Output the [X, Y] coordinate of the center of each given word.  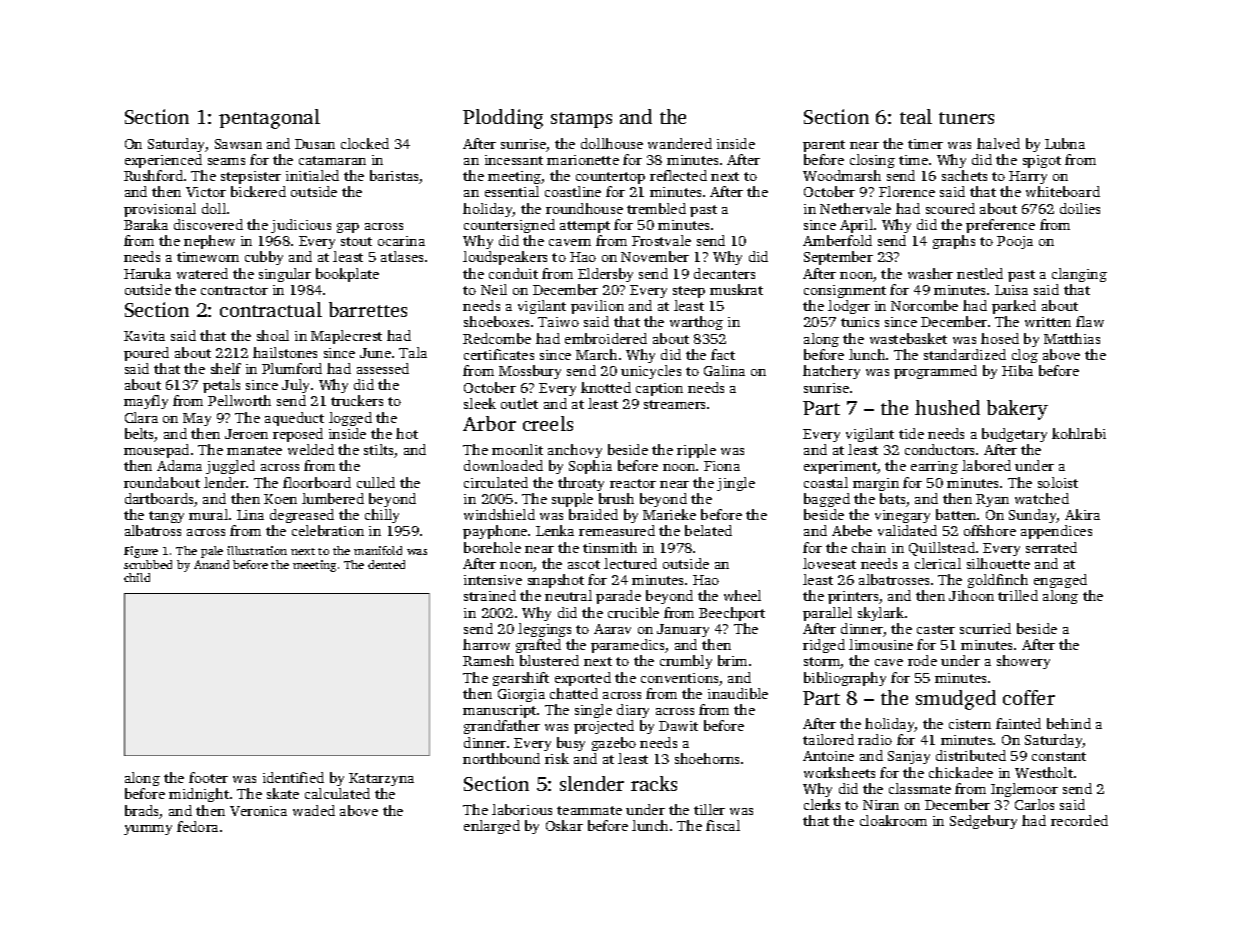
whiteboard [1063, 191]
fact [723, 354]
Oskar [564, 825]
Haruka [147, 273]
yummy [148, 830]
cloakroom [893, 820]
